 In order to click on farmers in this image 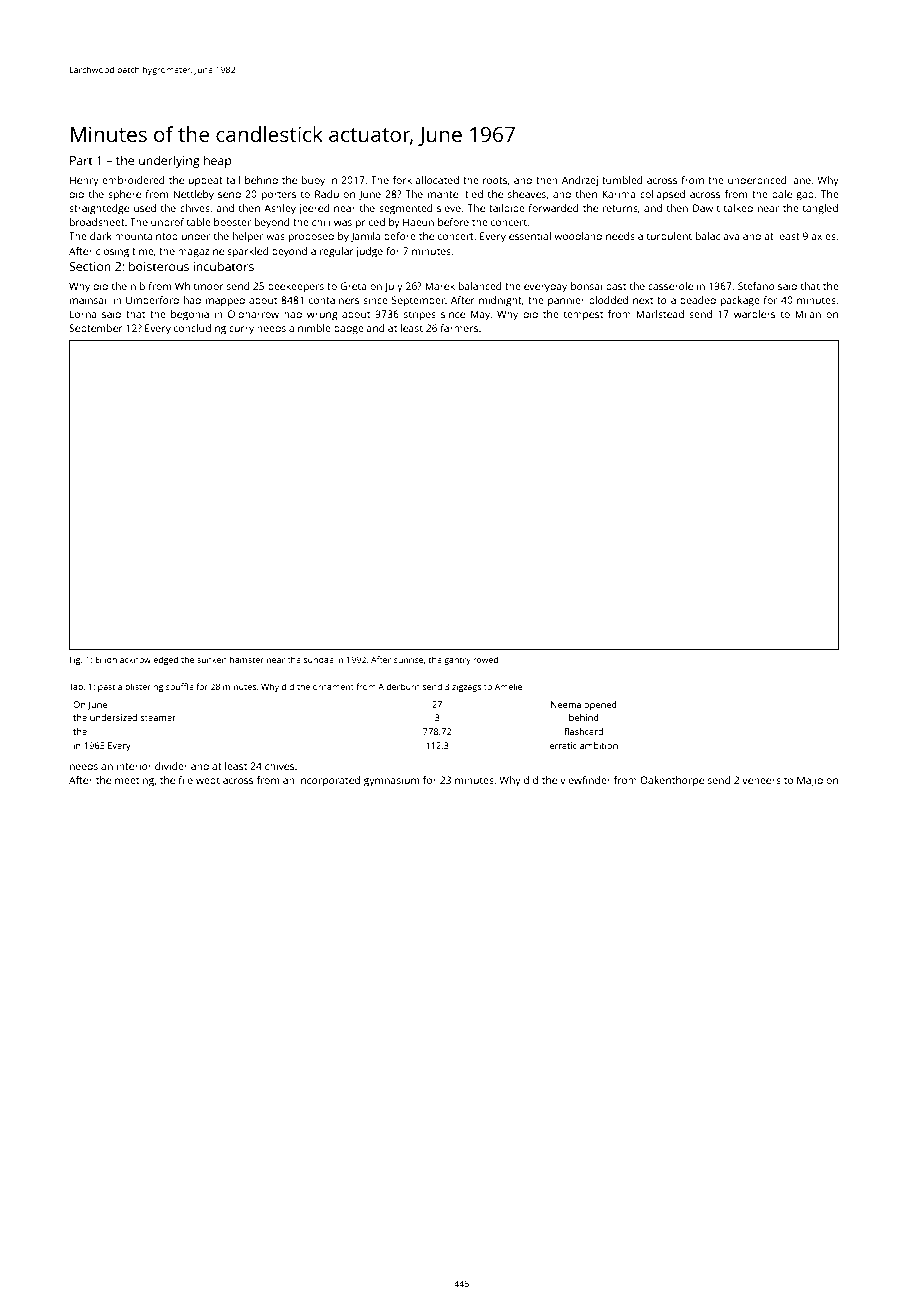, I will do `click(459, 328)`.
